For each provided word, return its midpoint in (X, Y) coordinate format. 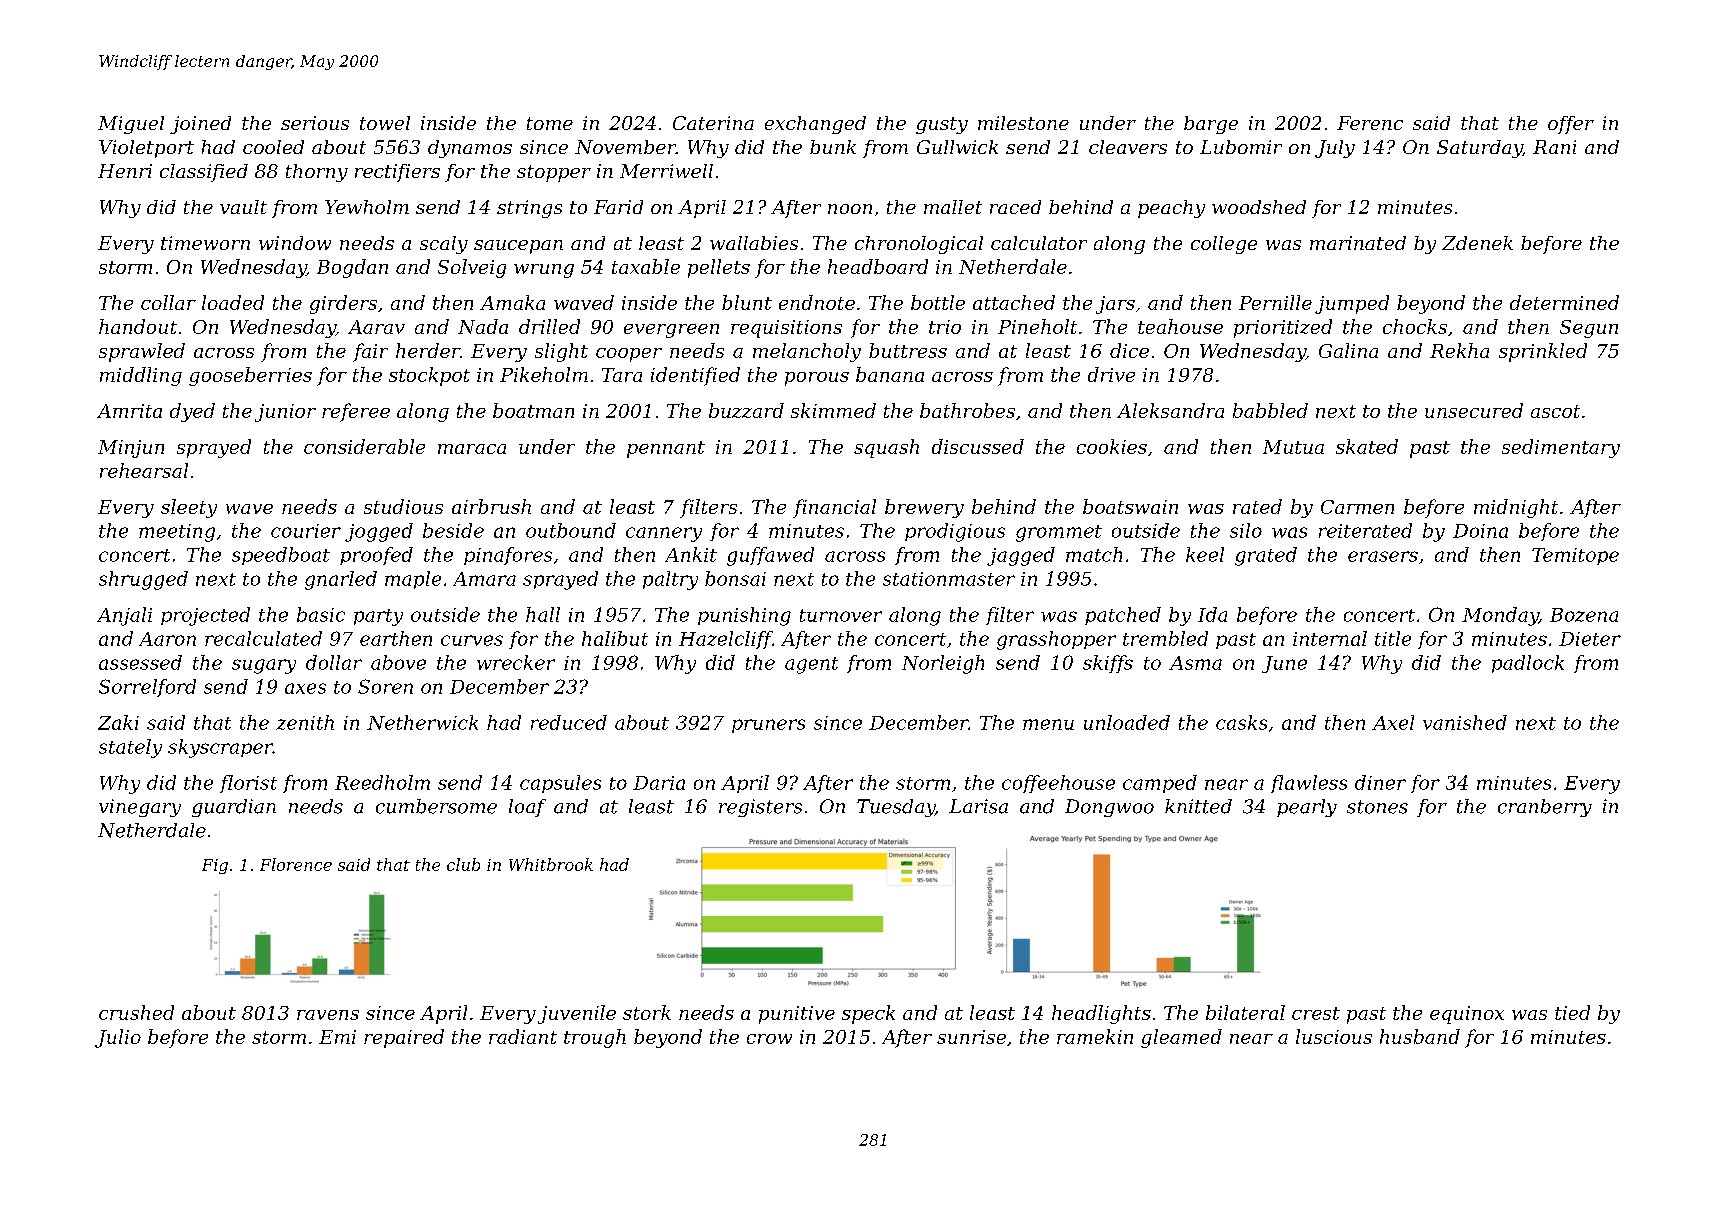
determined (1564, 302)
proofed (376, 556)
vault (243, 207)
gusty (942, 125)
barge (1211, 125)
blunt (747, 302)
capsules (560, 784)
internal (1330, 638)
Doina (1480, 531)
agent (811, 665)
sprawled (142, 352)
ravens (328, 1015)
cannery (664, 534)
